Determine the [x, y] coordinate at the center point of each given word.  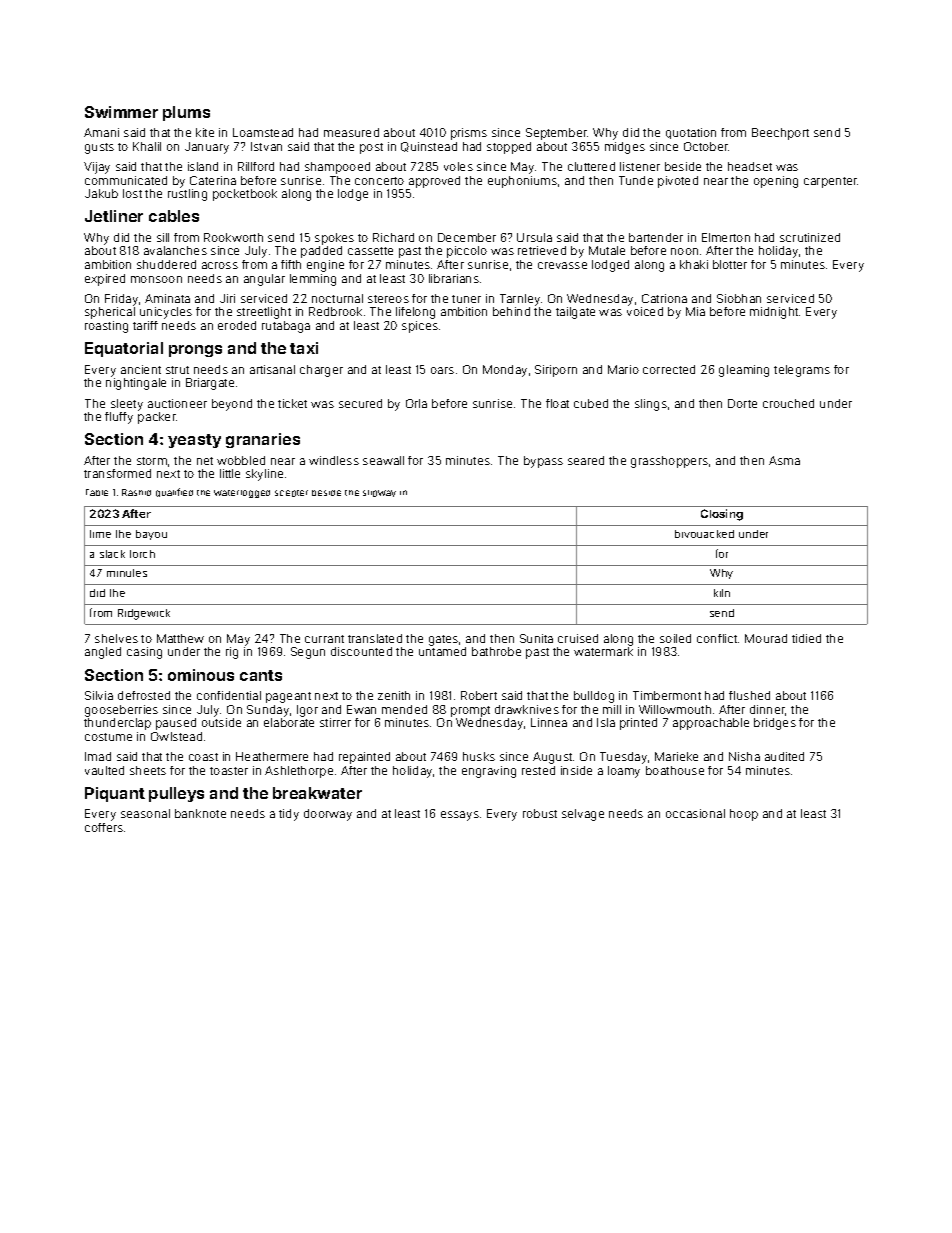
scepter [291, 493]
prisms [469, 134]
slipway [379, 493]
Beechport [780, 134]
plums [186, 113]
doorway [328, 815]
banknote [200, 813]
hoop [744, 815]
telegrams [802, 371]
